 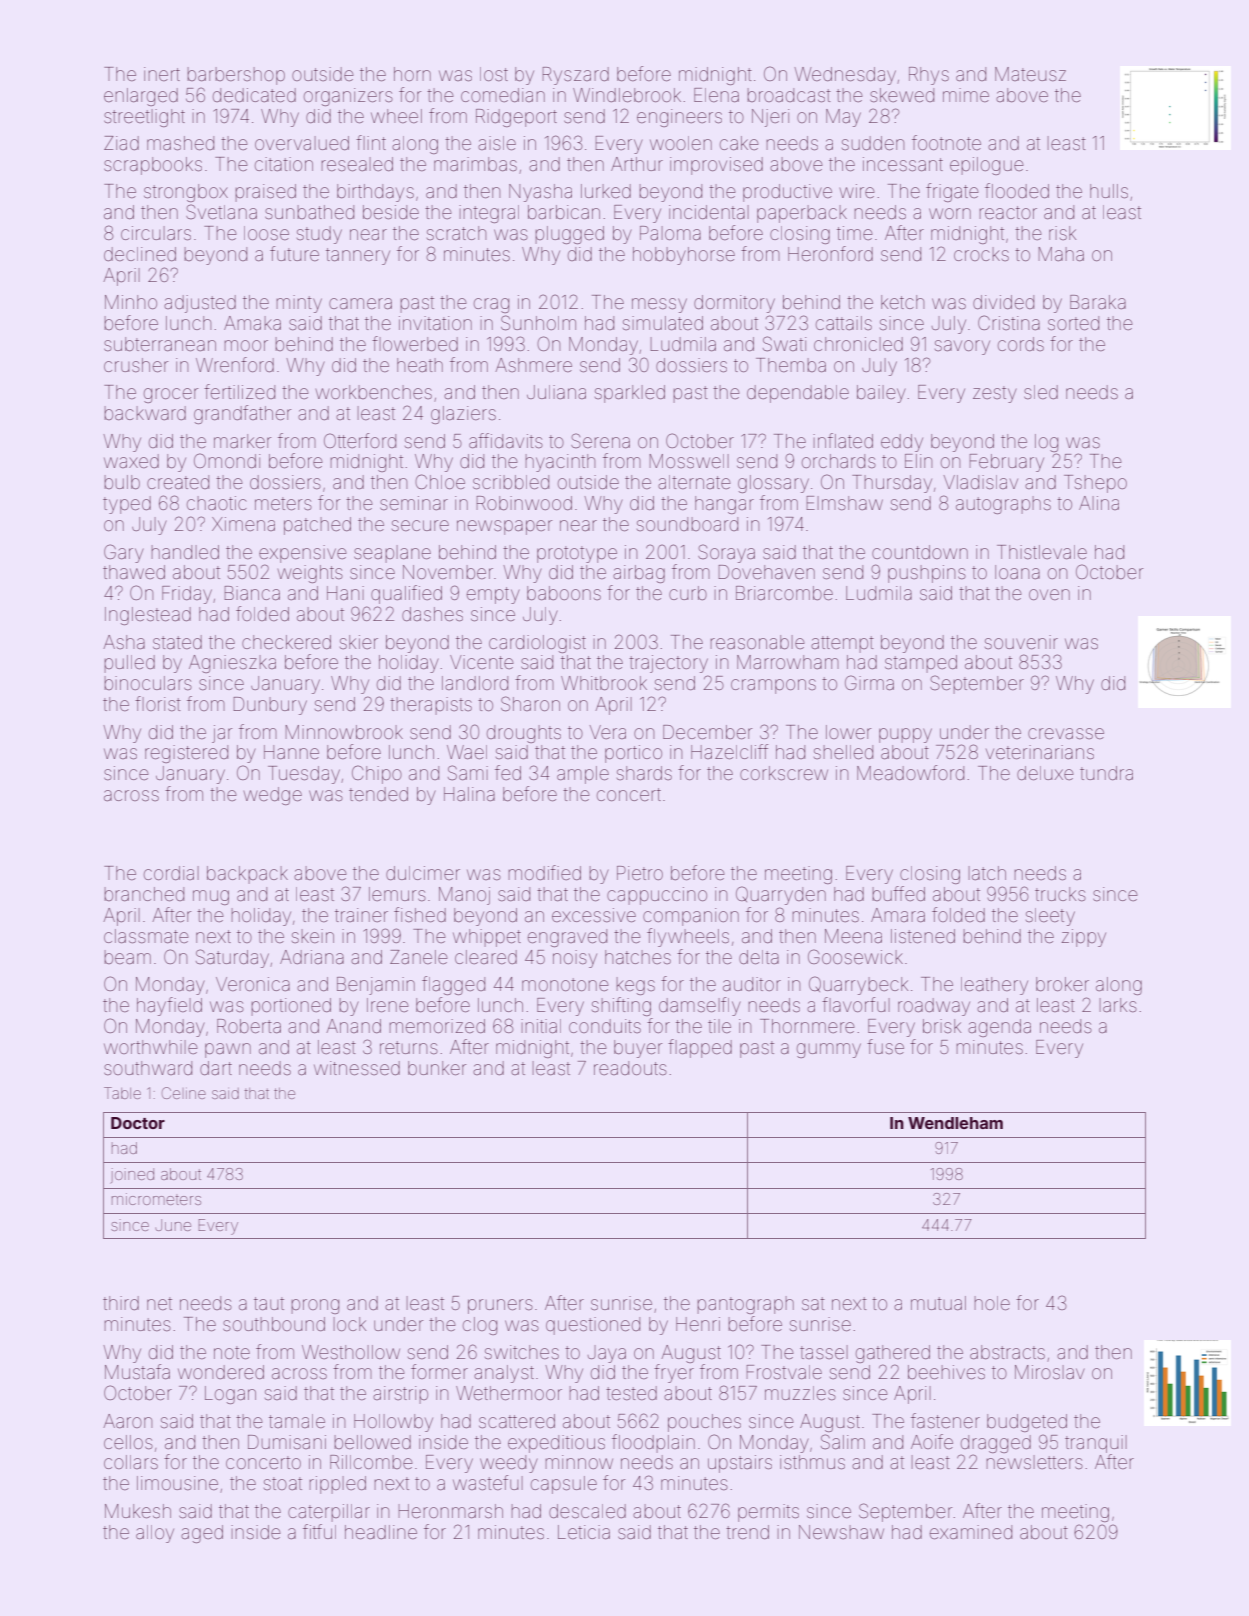 I want to click on joined, so click(x=132, y=1175).
